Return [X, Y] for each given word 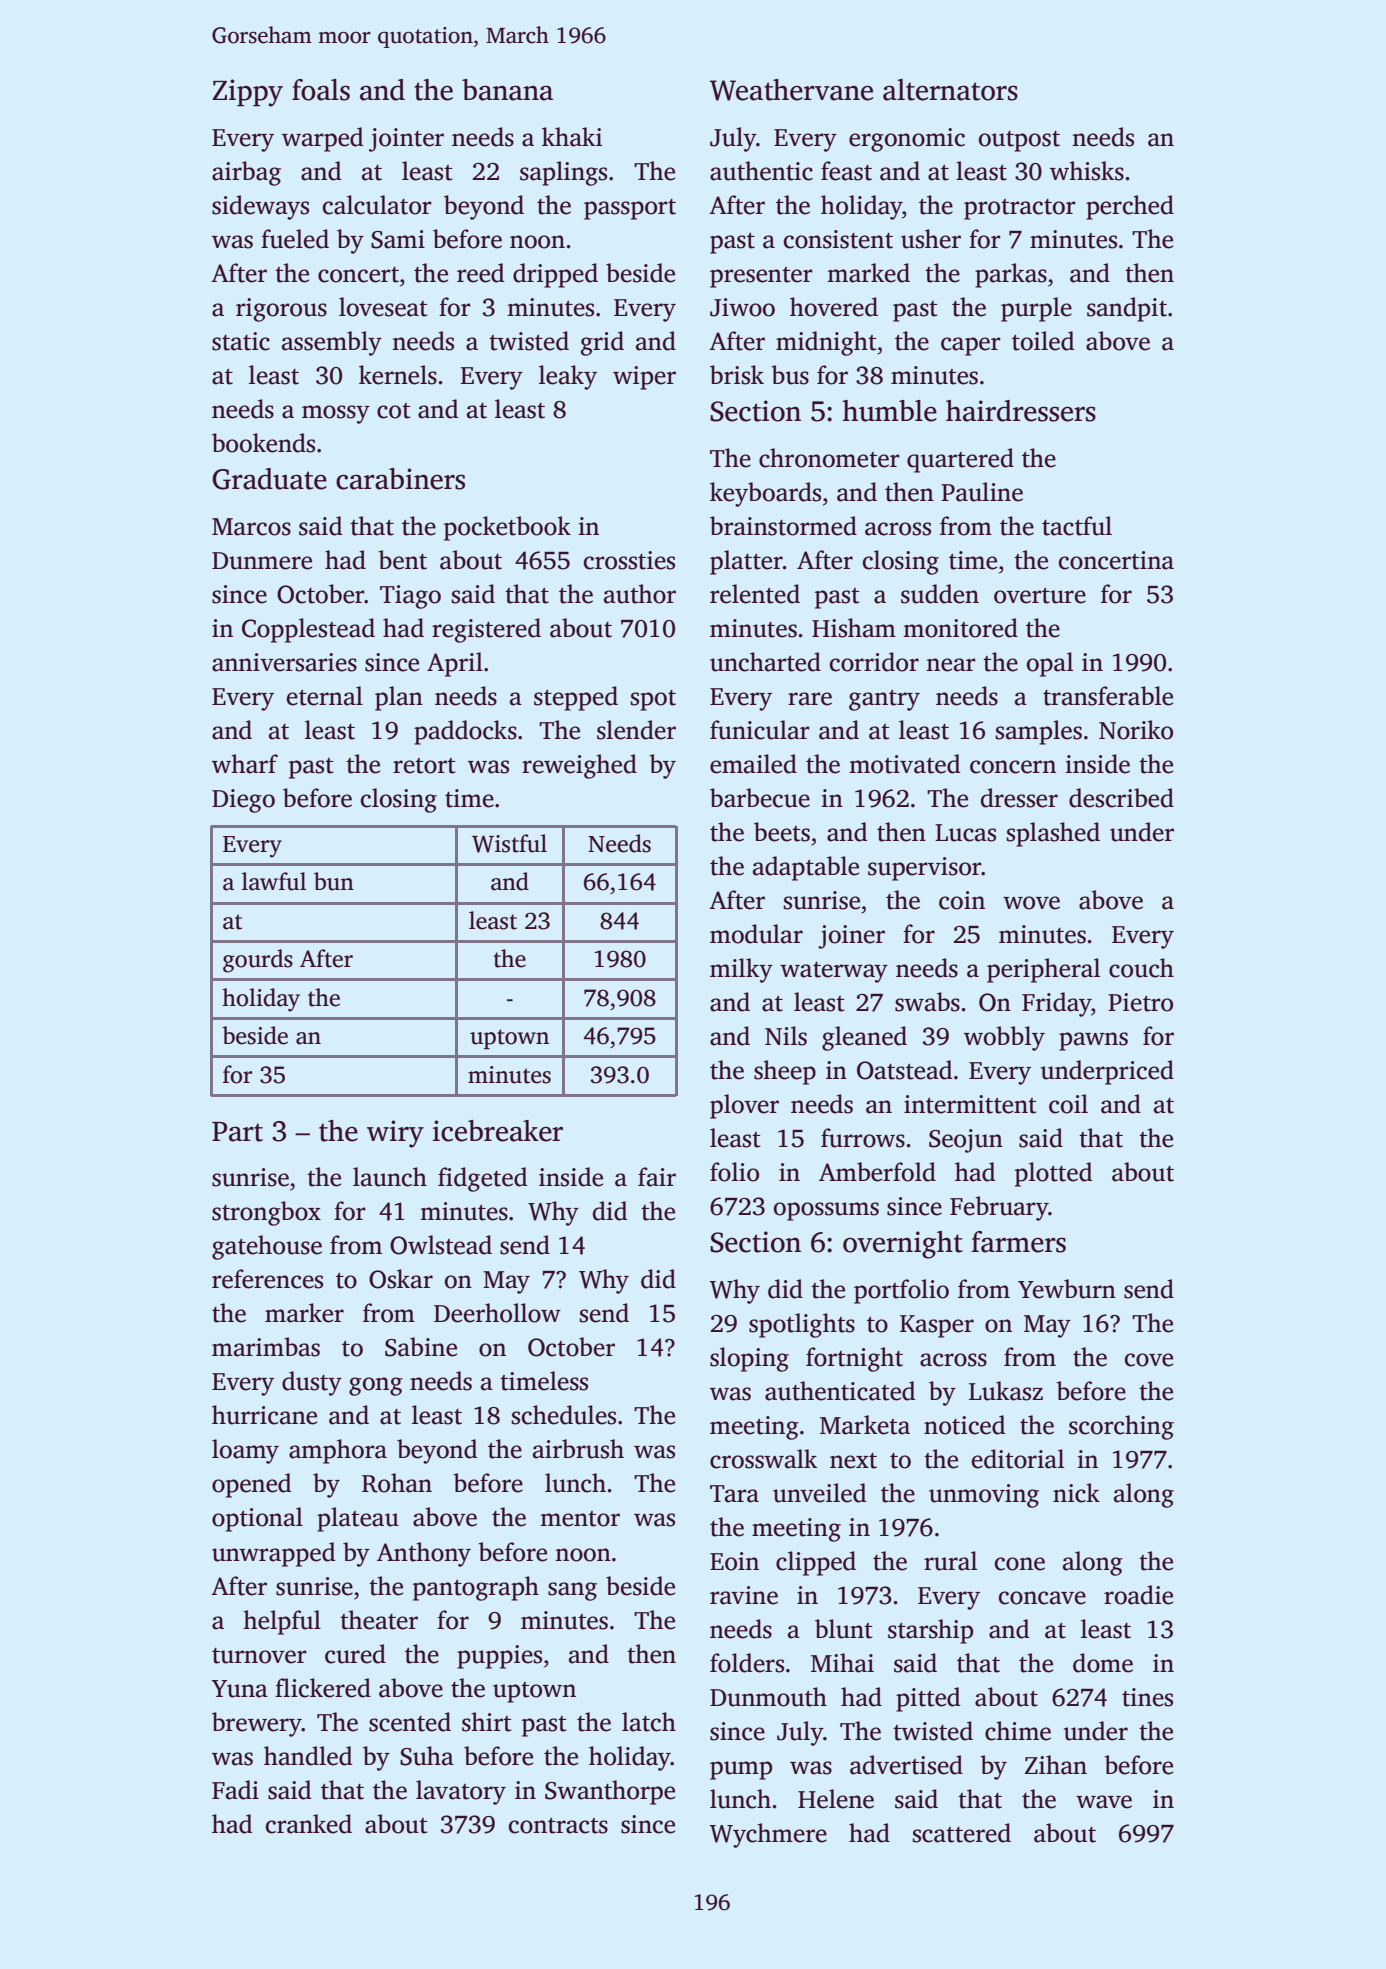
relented [755, 594]
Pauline [982, 492]
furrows [863, 1138]
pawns [1093, 1041]
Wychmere [768, 1835]
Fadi [235, 1790]
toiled [1043, 341]
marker [304, 1313]
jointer [406, 140]
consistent [838, 239]
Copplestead [308, 630]
